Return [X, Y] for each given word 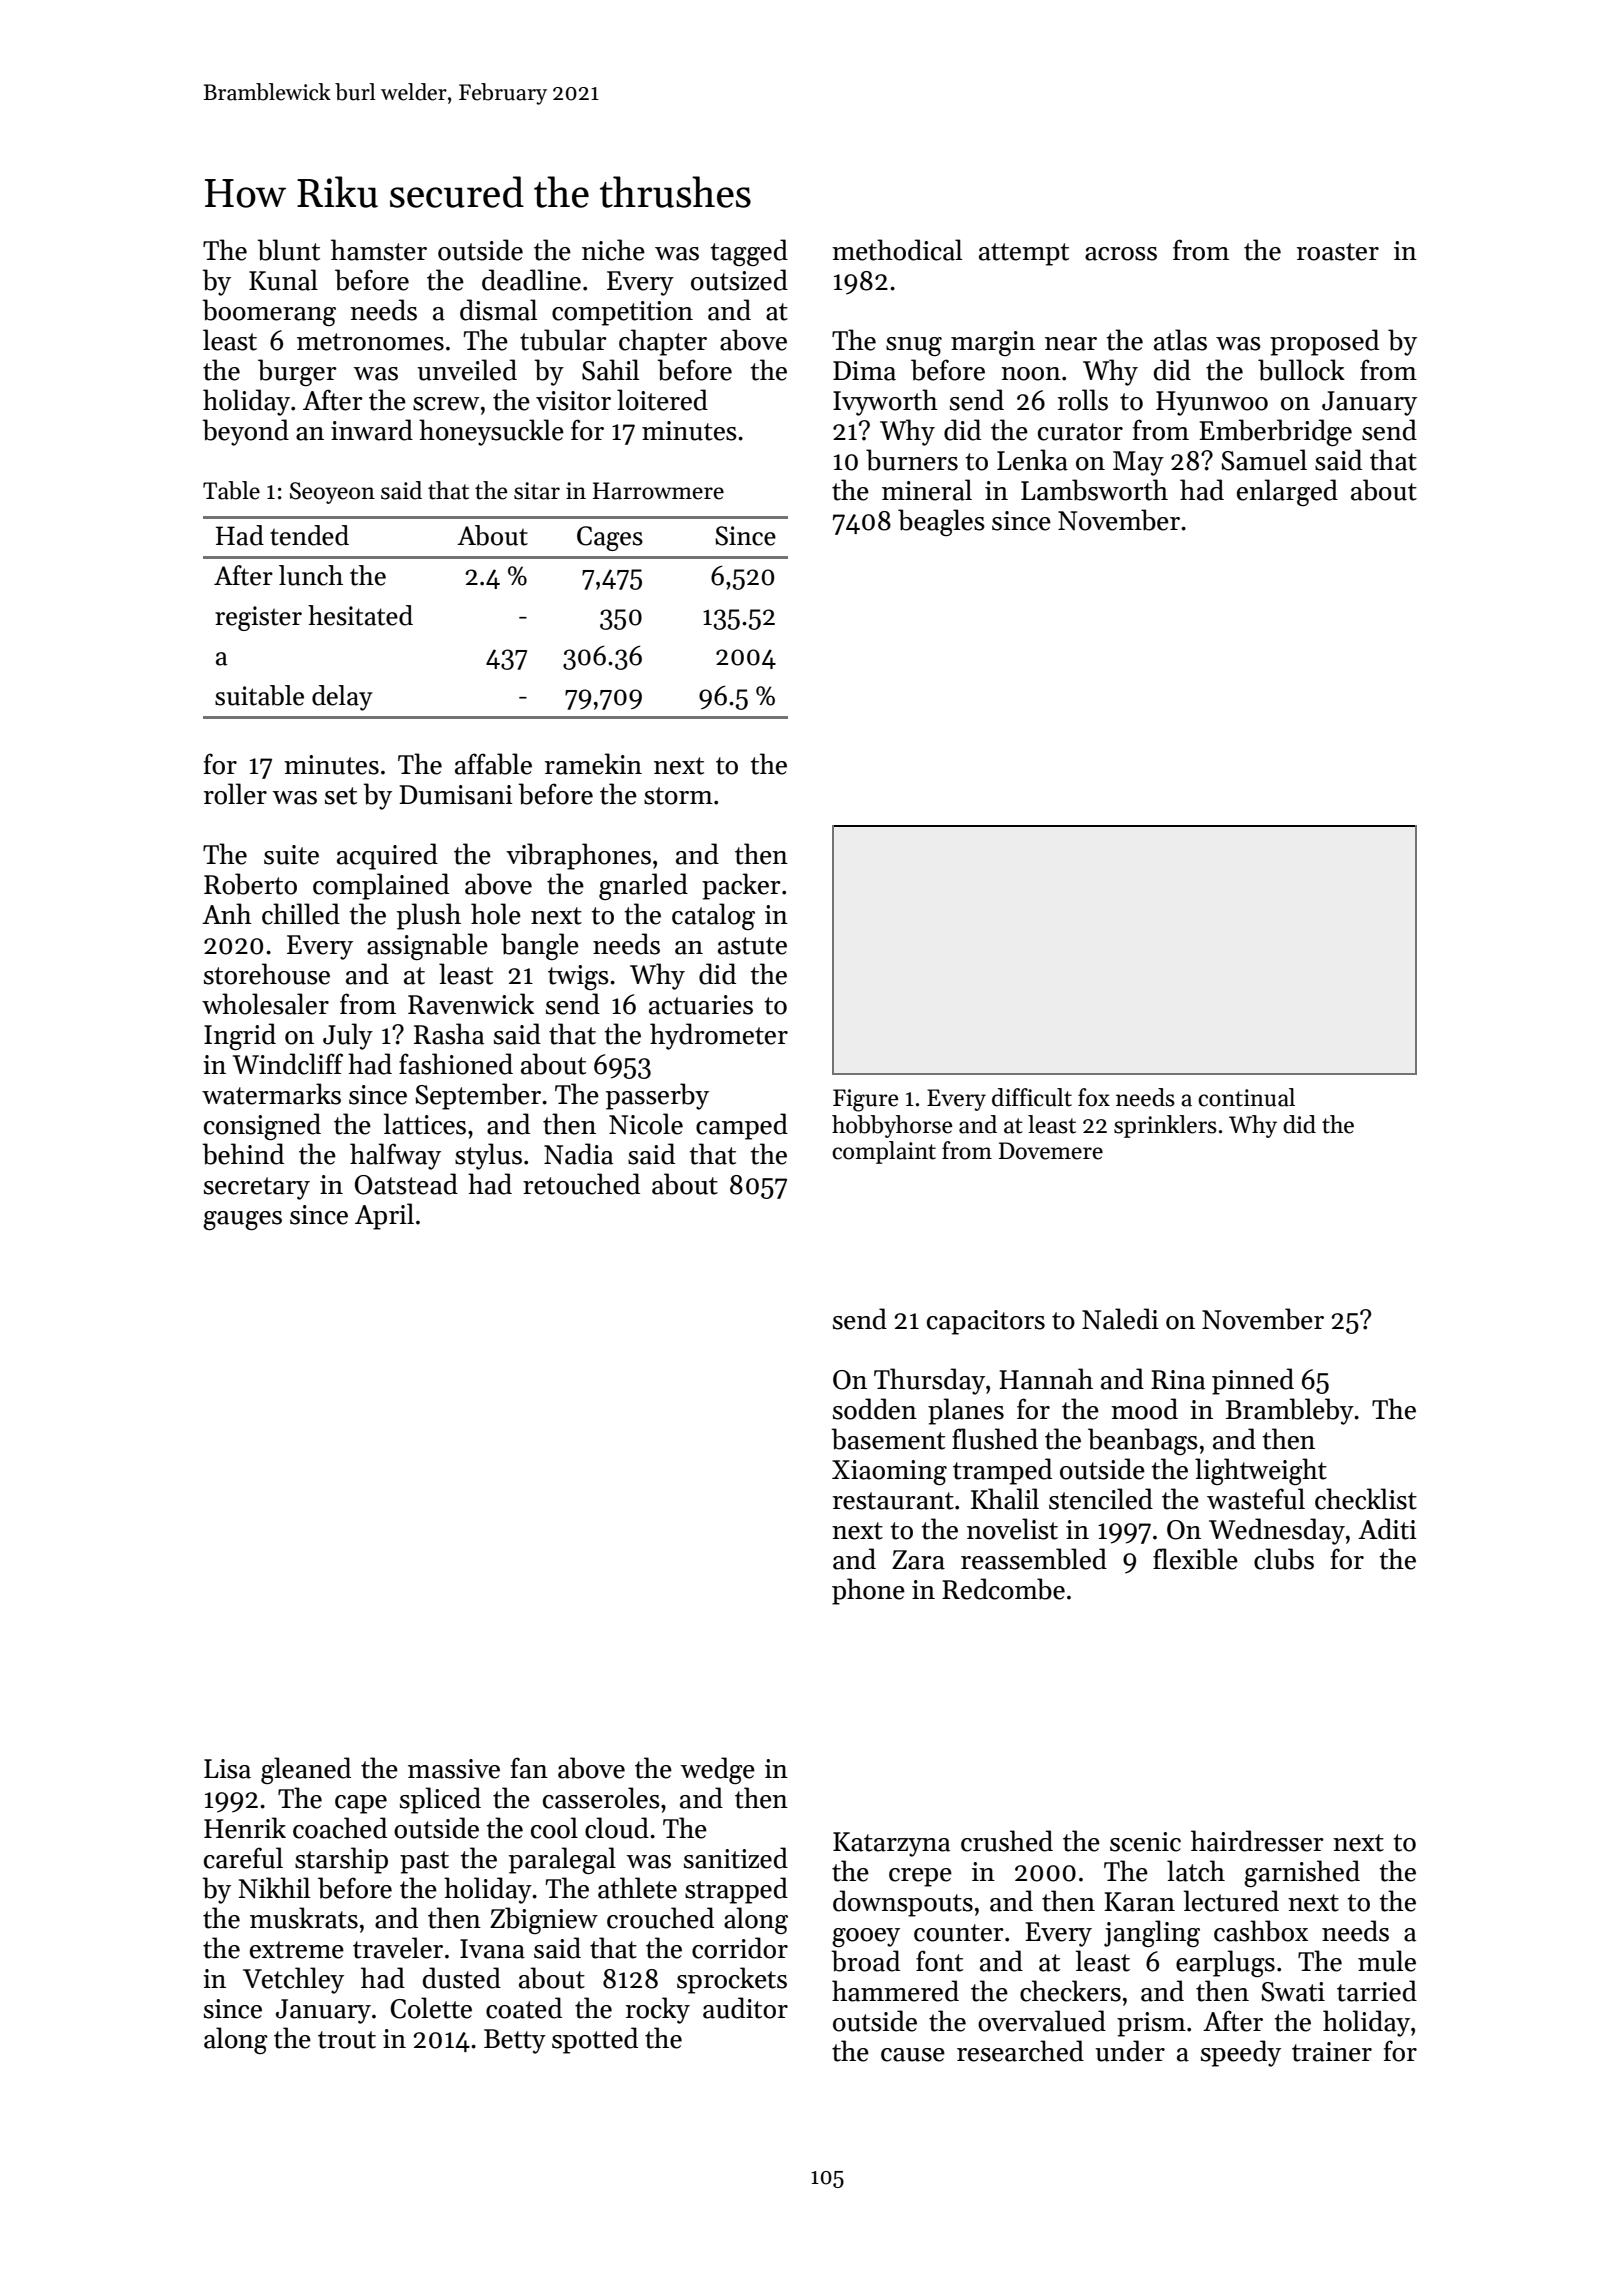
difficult [1032, 1097]
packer [741, 886]
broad [865, 1961]
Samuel [1264, 460]
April [384, 1216]
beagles [941, 522]
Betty [515, 2041]
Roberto [250, 884]
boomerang [269, 312]
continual [1246, 1097]
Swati [1293, 1992]
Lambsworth [1094, 490]
